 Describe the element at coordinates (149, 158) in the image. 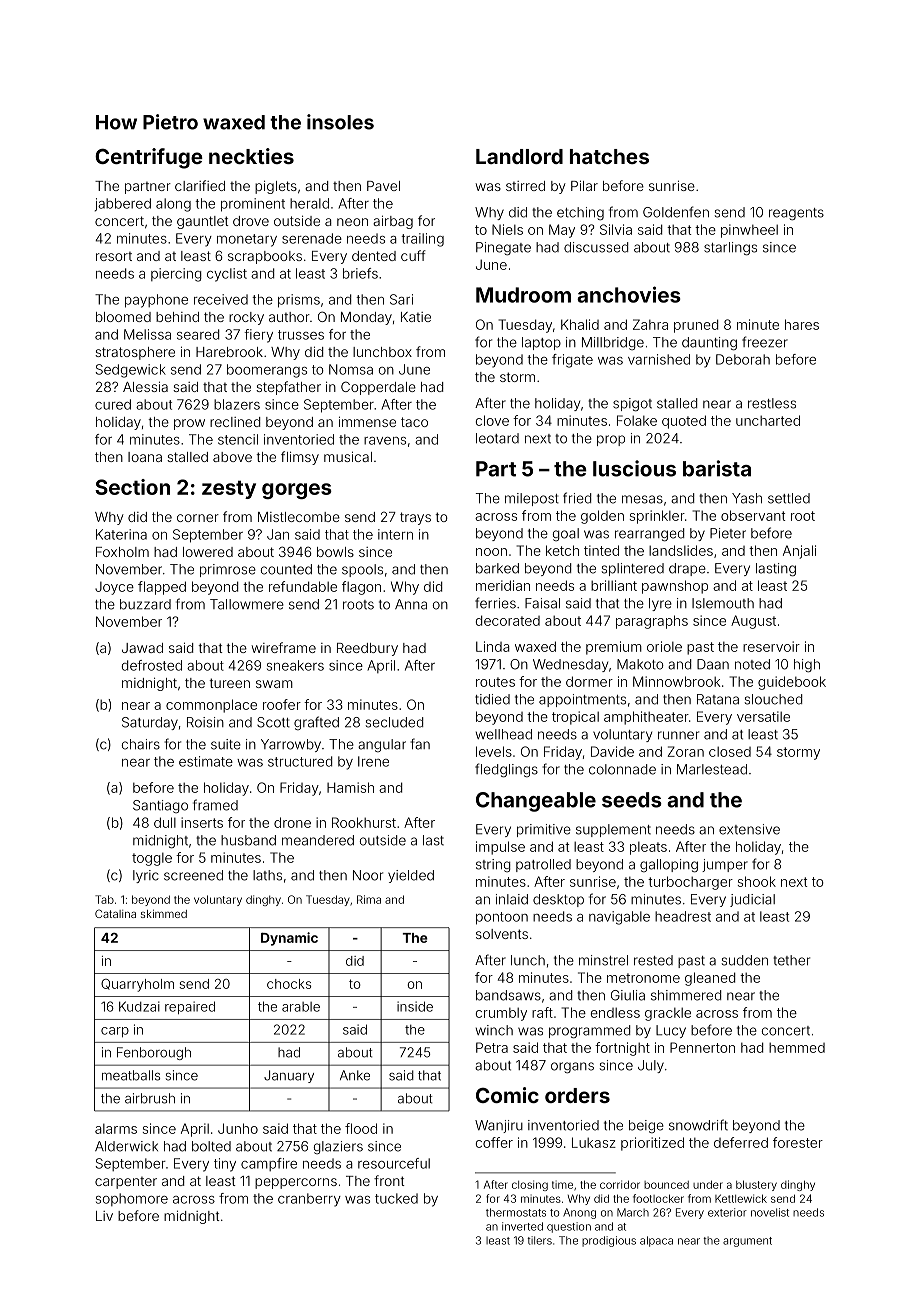

I see `Centrifuge` at that location.
